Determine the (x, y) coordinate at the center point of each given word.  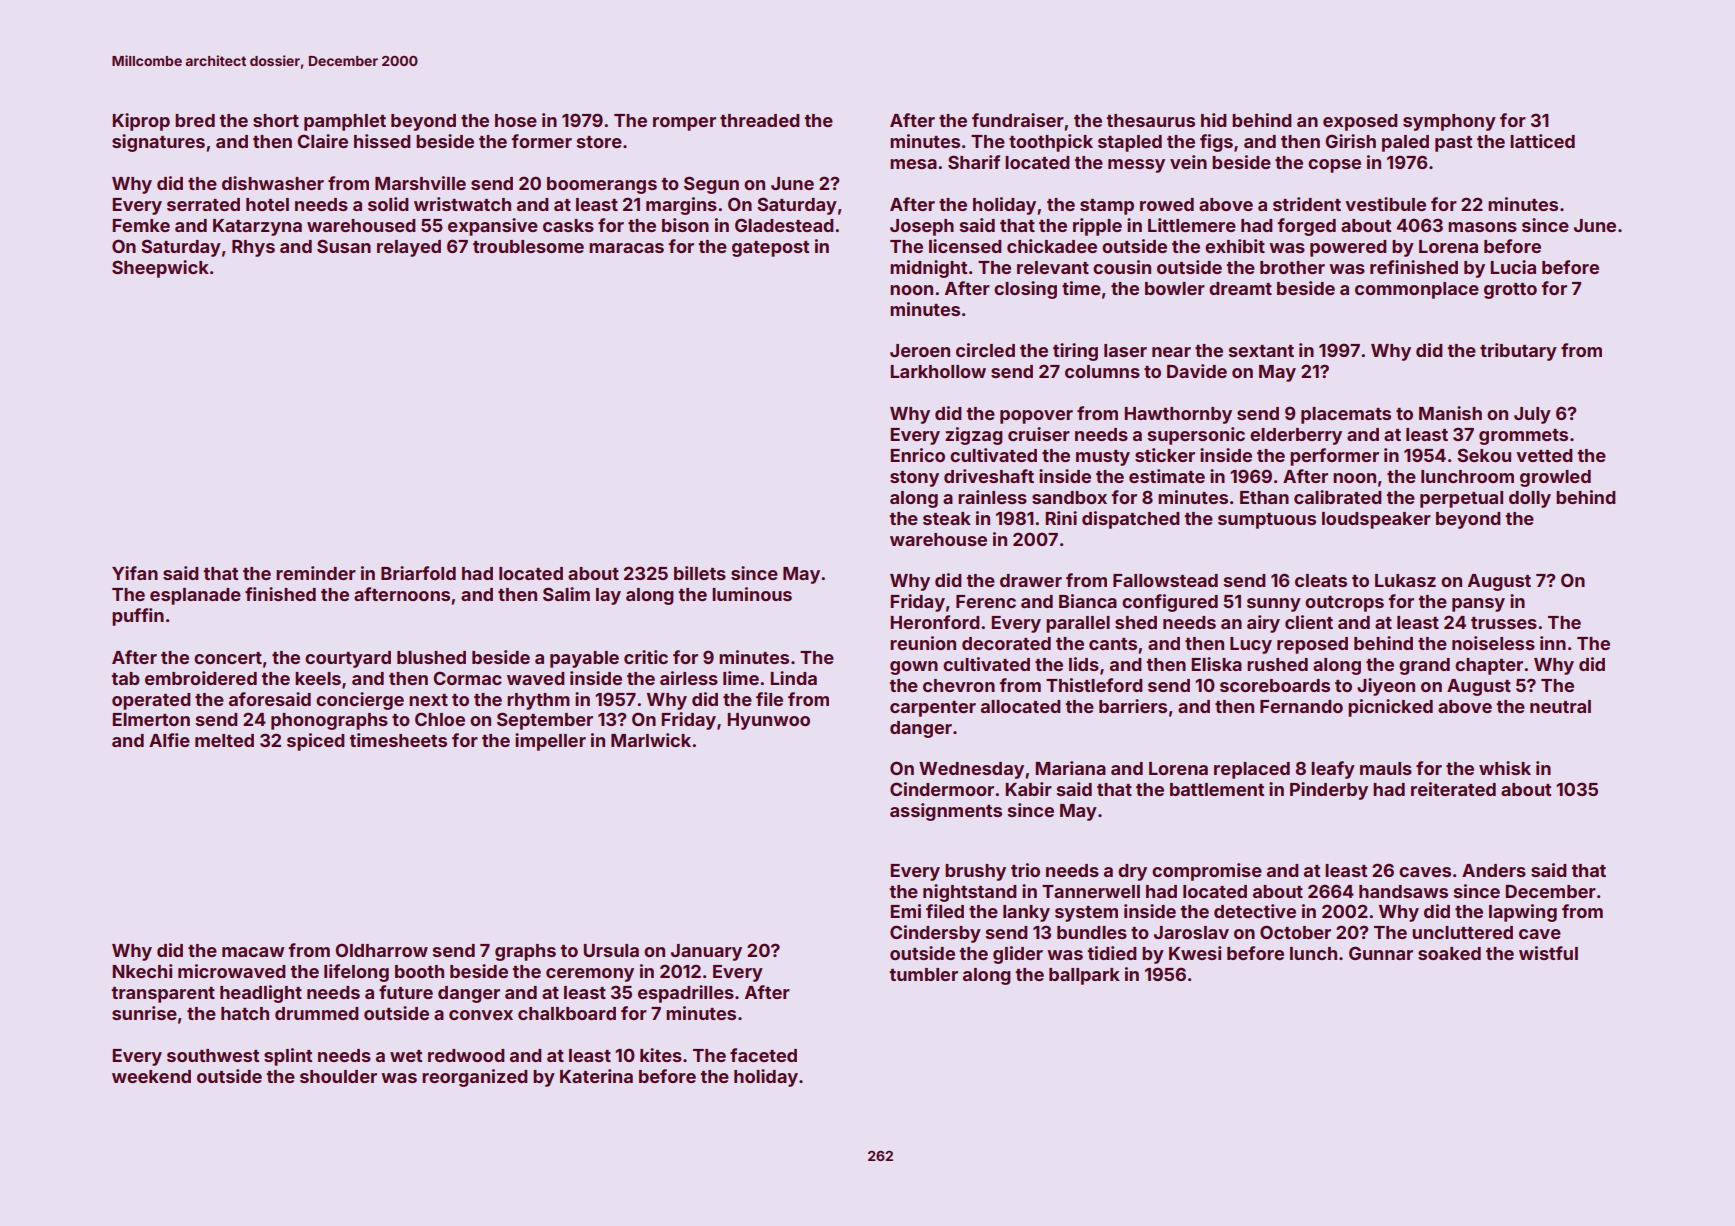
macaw (253, 952)
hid (1214, 120)
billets (700, 573)
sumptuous (1267, 521)
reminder (316, 573)
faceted (763, 1055)
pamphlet (345, 122)
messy (1136, 166)
